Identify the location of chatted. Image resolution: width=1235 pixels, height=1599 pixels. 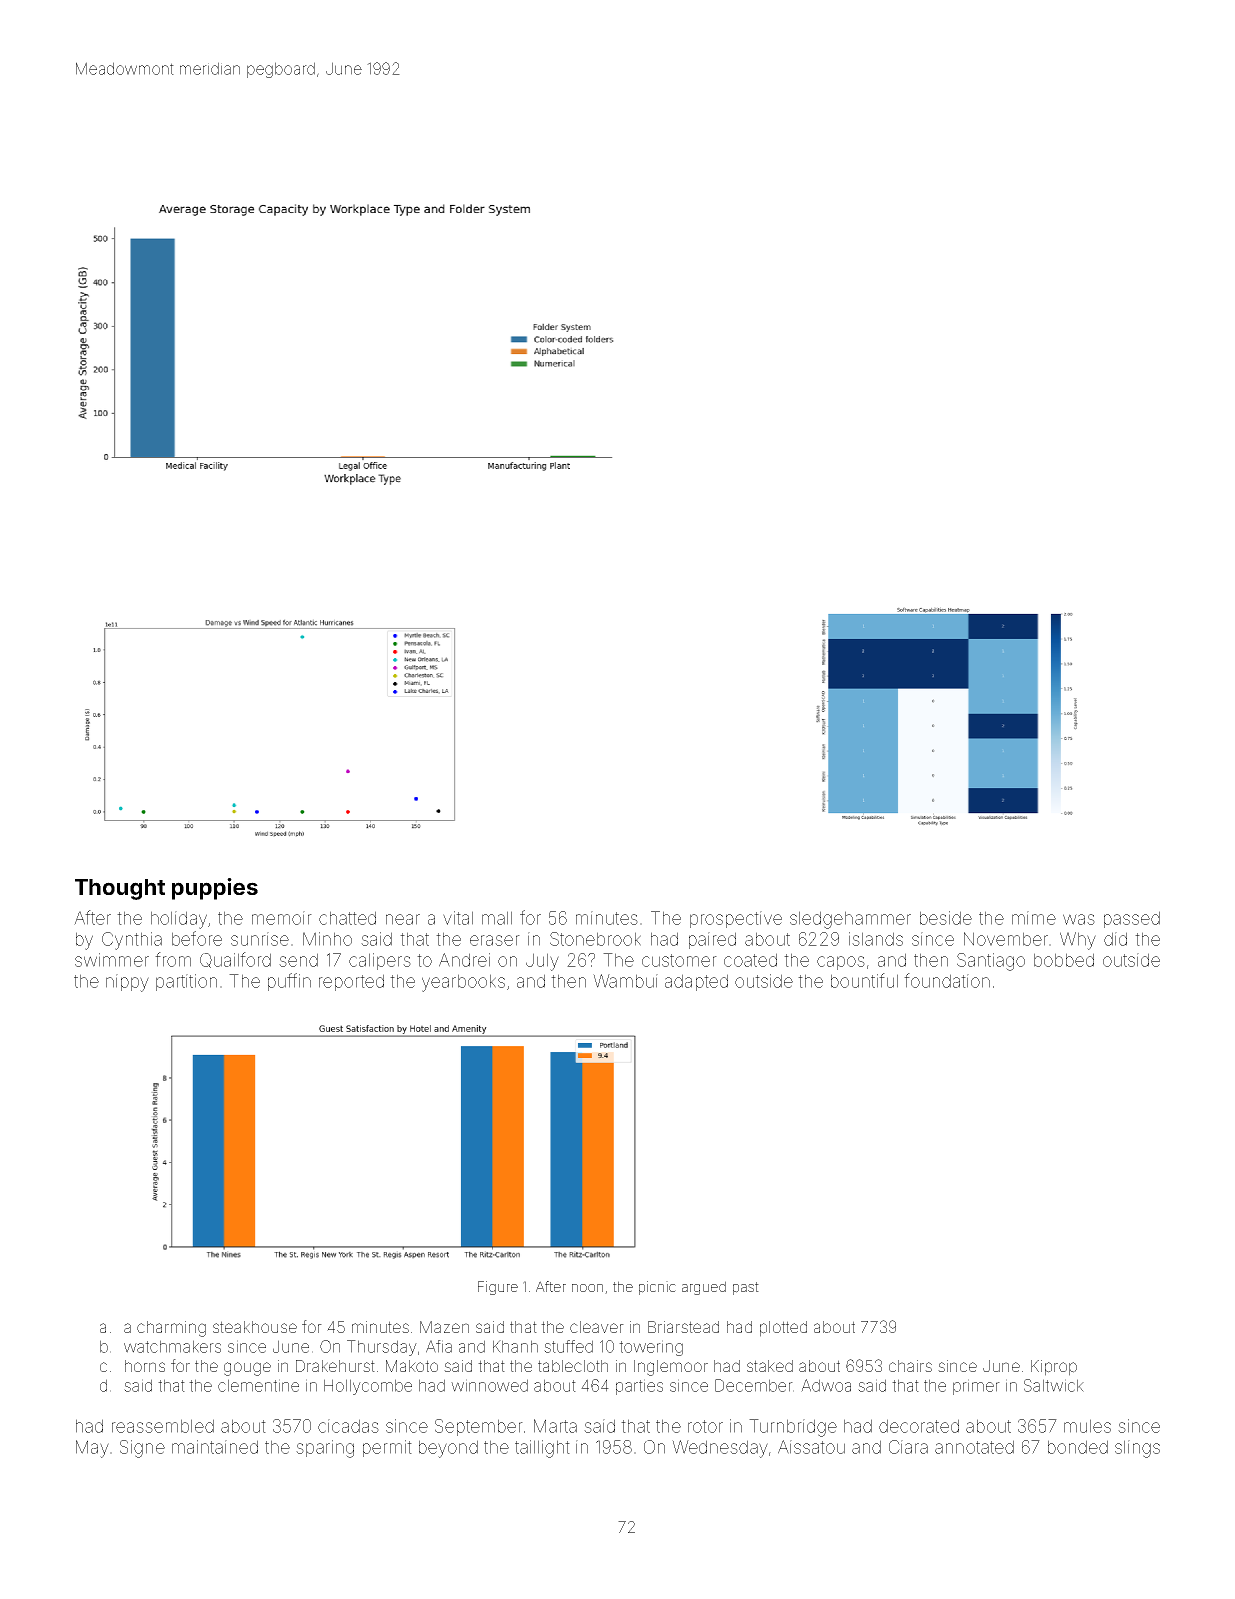
(347, 918).
